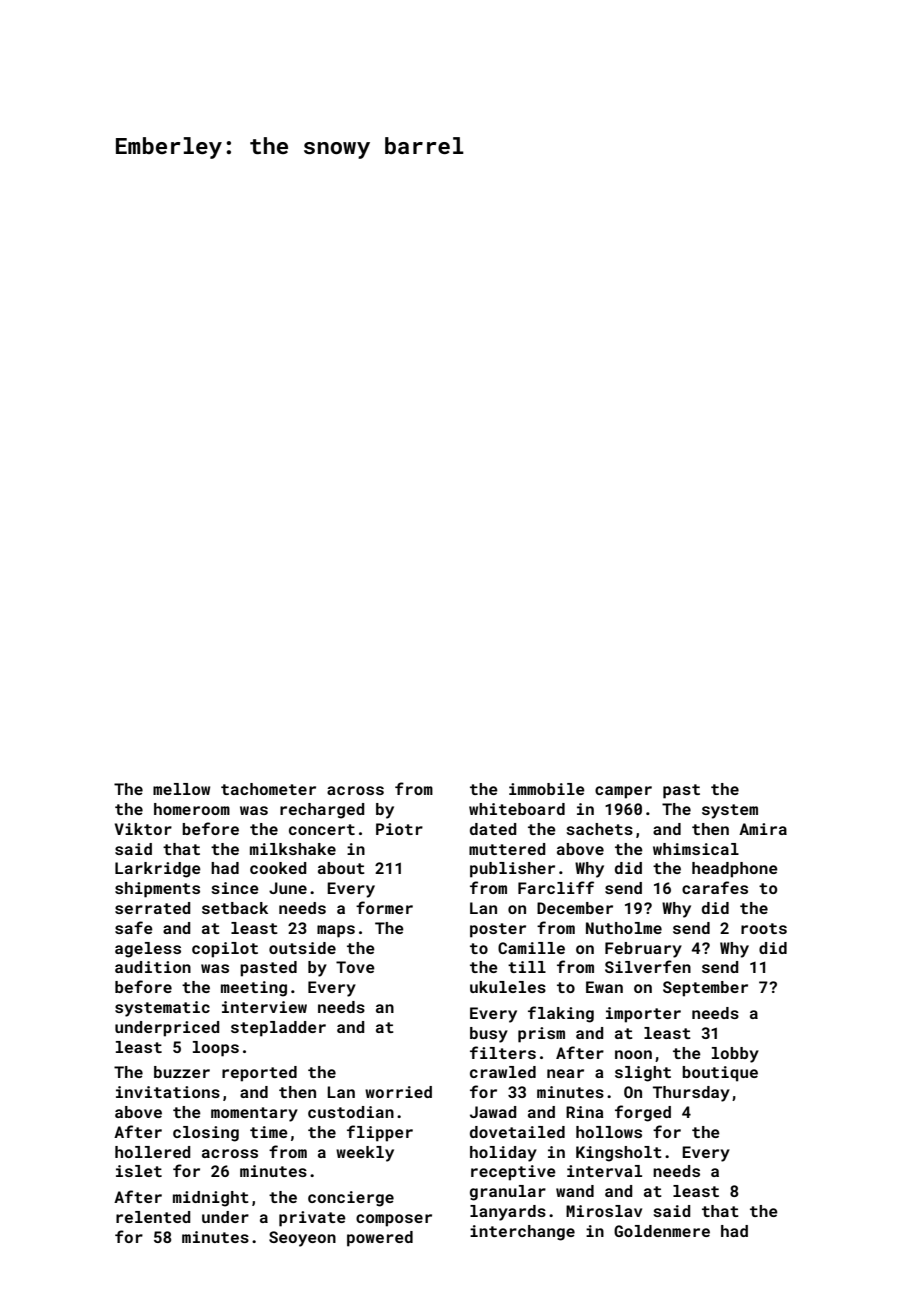  Describe the element at coordinates (268, 789) in the screenshot. I see `tachometer` at that location.
